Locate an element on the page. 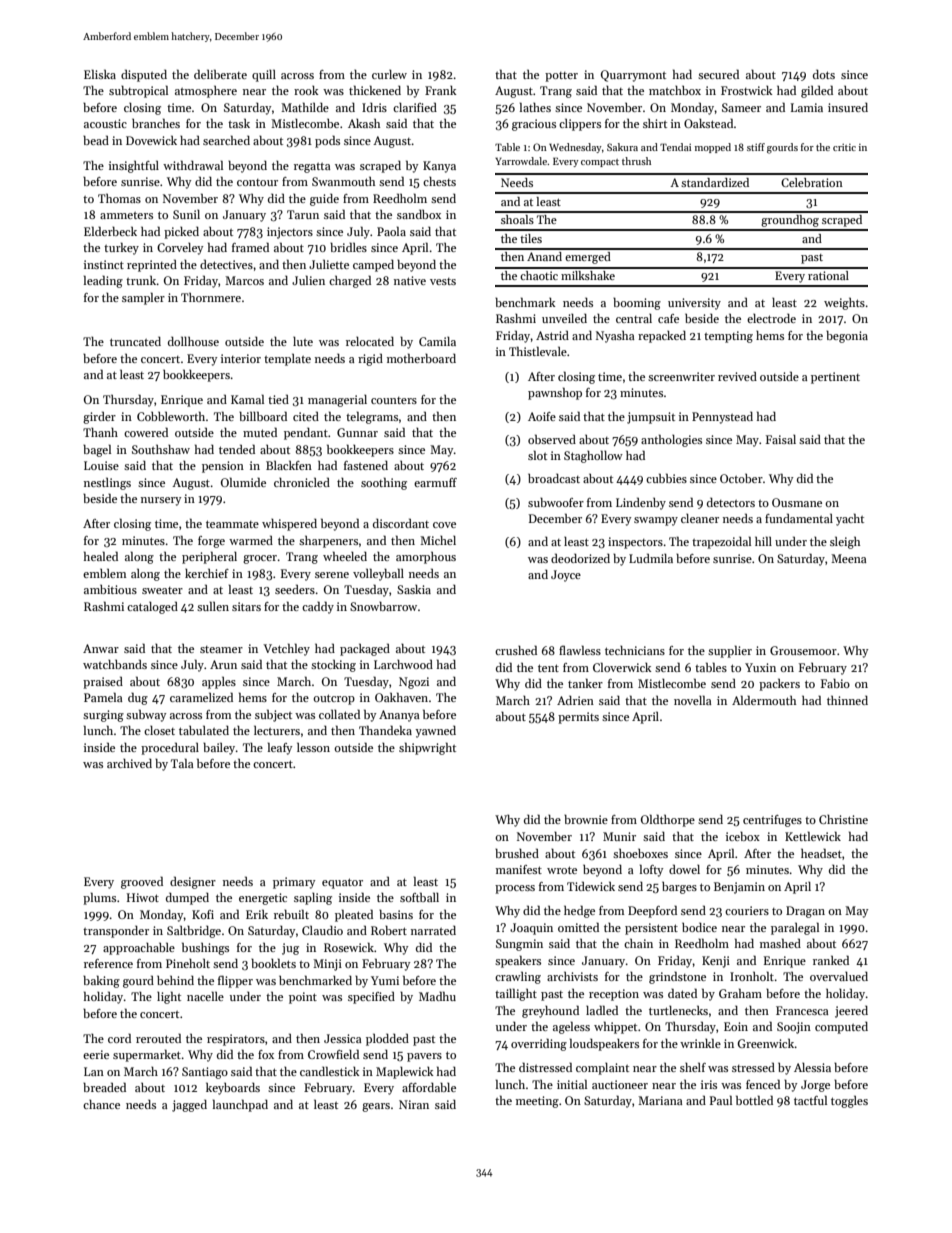  deliberate is located at coordinates (220, 74).
